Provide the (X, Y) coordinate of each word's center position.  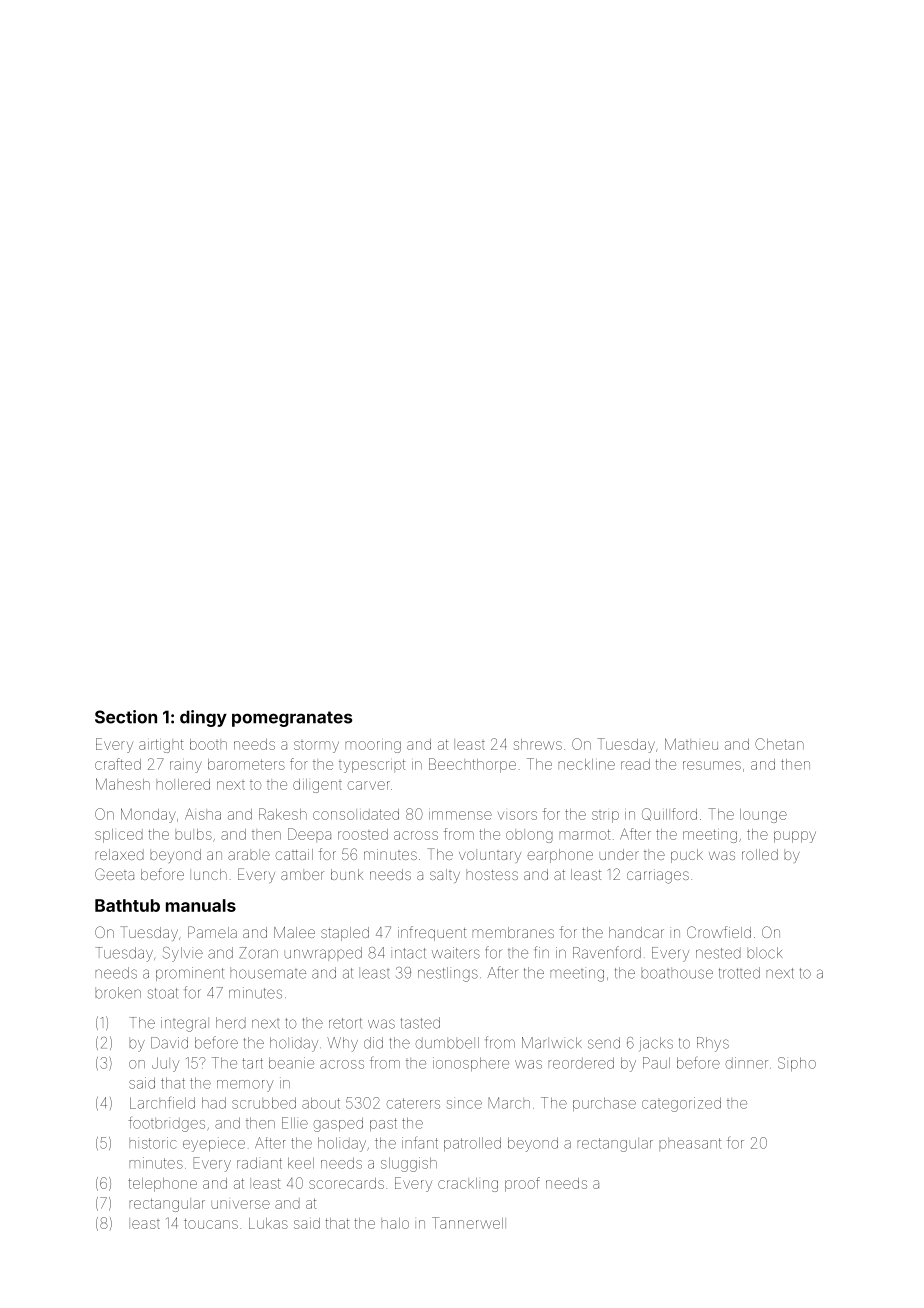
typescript (372, 766)
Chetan (779, 744)
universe (240, 1204)
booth (208, 744)
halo (395, 1223)
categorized (681, 1104)
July (165, 1064)
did (373, 1043)
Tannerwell (469, 1223)
